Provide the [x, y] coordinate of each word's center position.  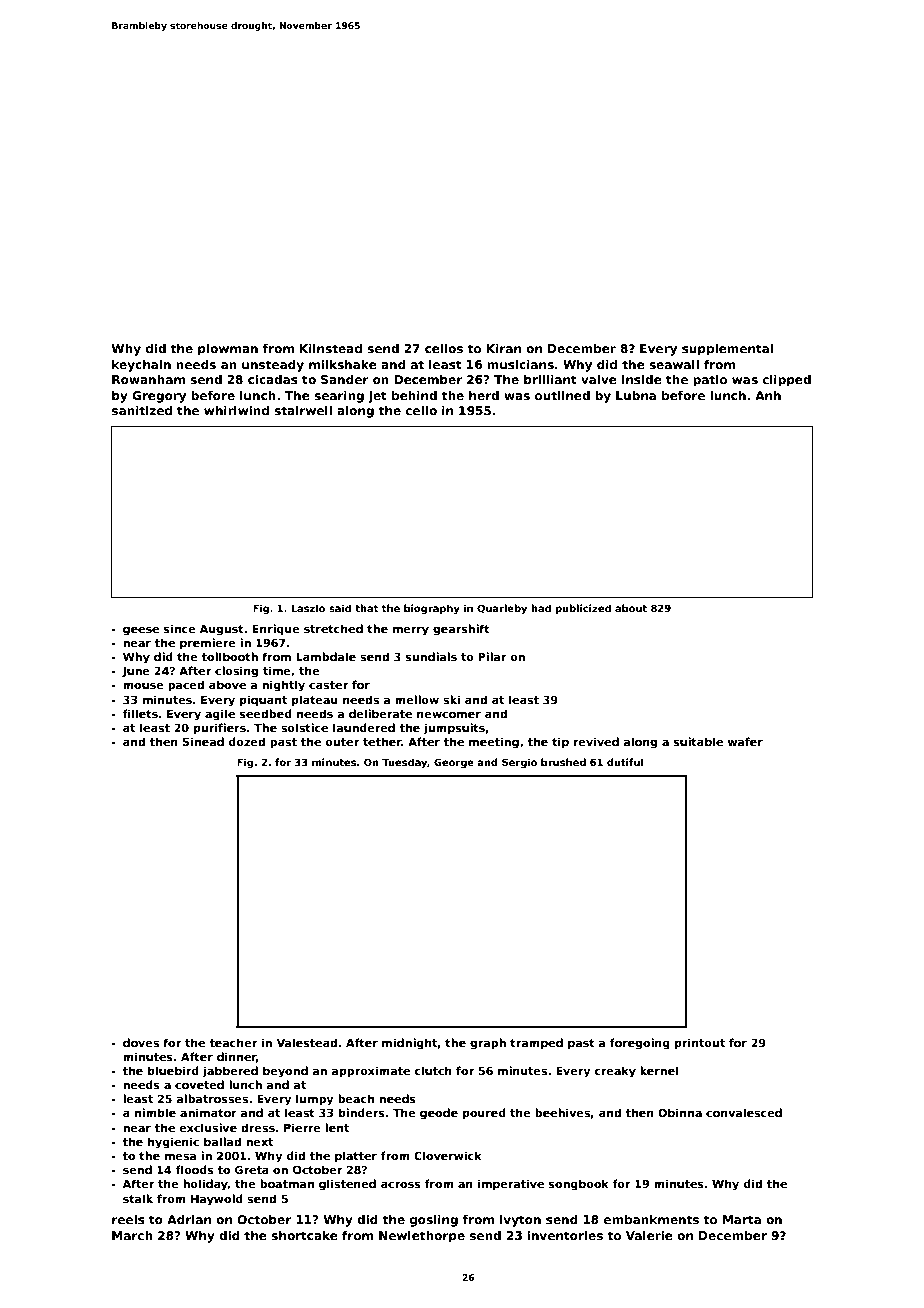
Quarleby [502, 609]
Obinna [680, 1112]
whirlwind [236, 410]
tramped [536, 1044]
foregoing [640, 1044]
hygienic [173, 1143]
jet [377, 397]
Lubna [636, 395]
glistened [347, 1185]
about [631, 608]
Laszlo [308, 608]
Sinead [203, 741]
